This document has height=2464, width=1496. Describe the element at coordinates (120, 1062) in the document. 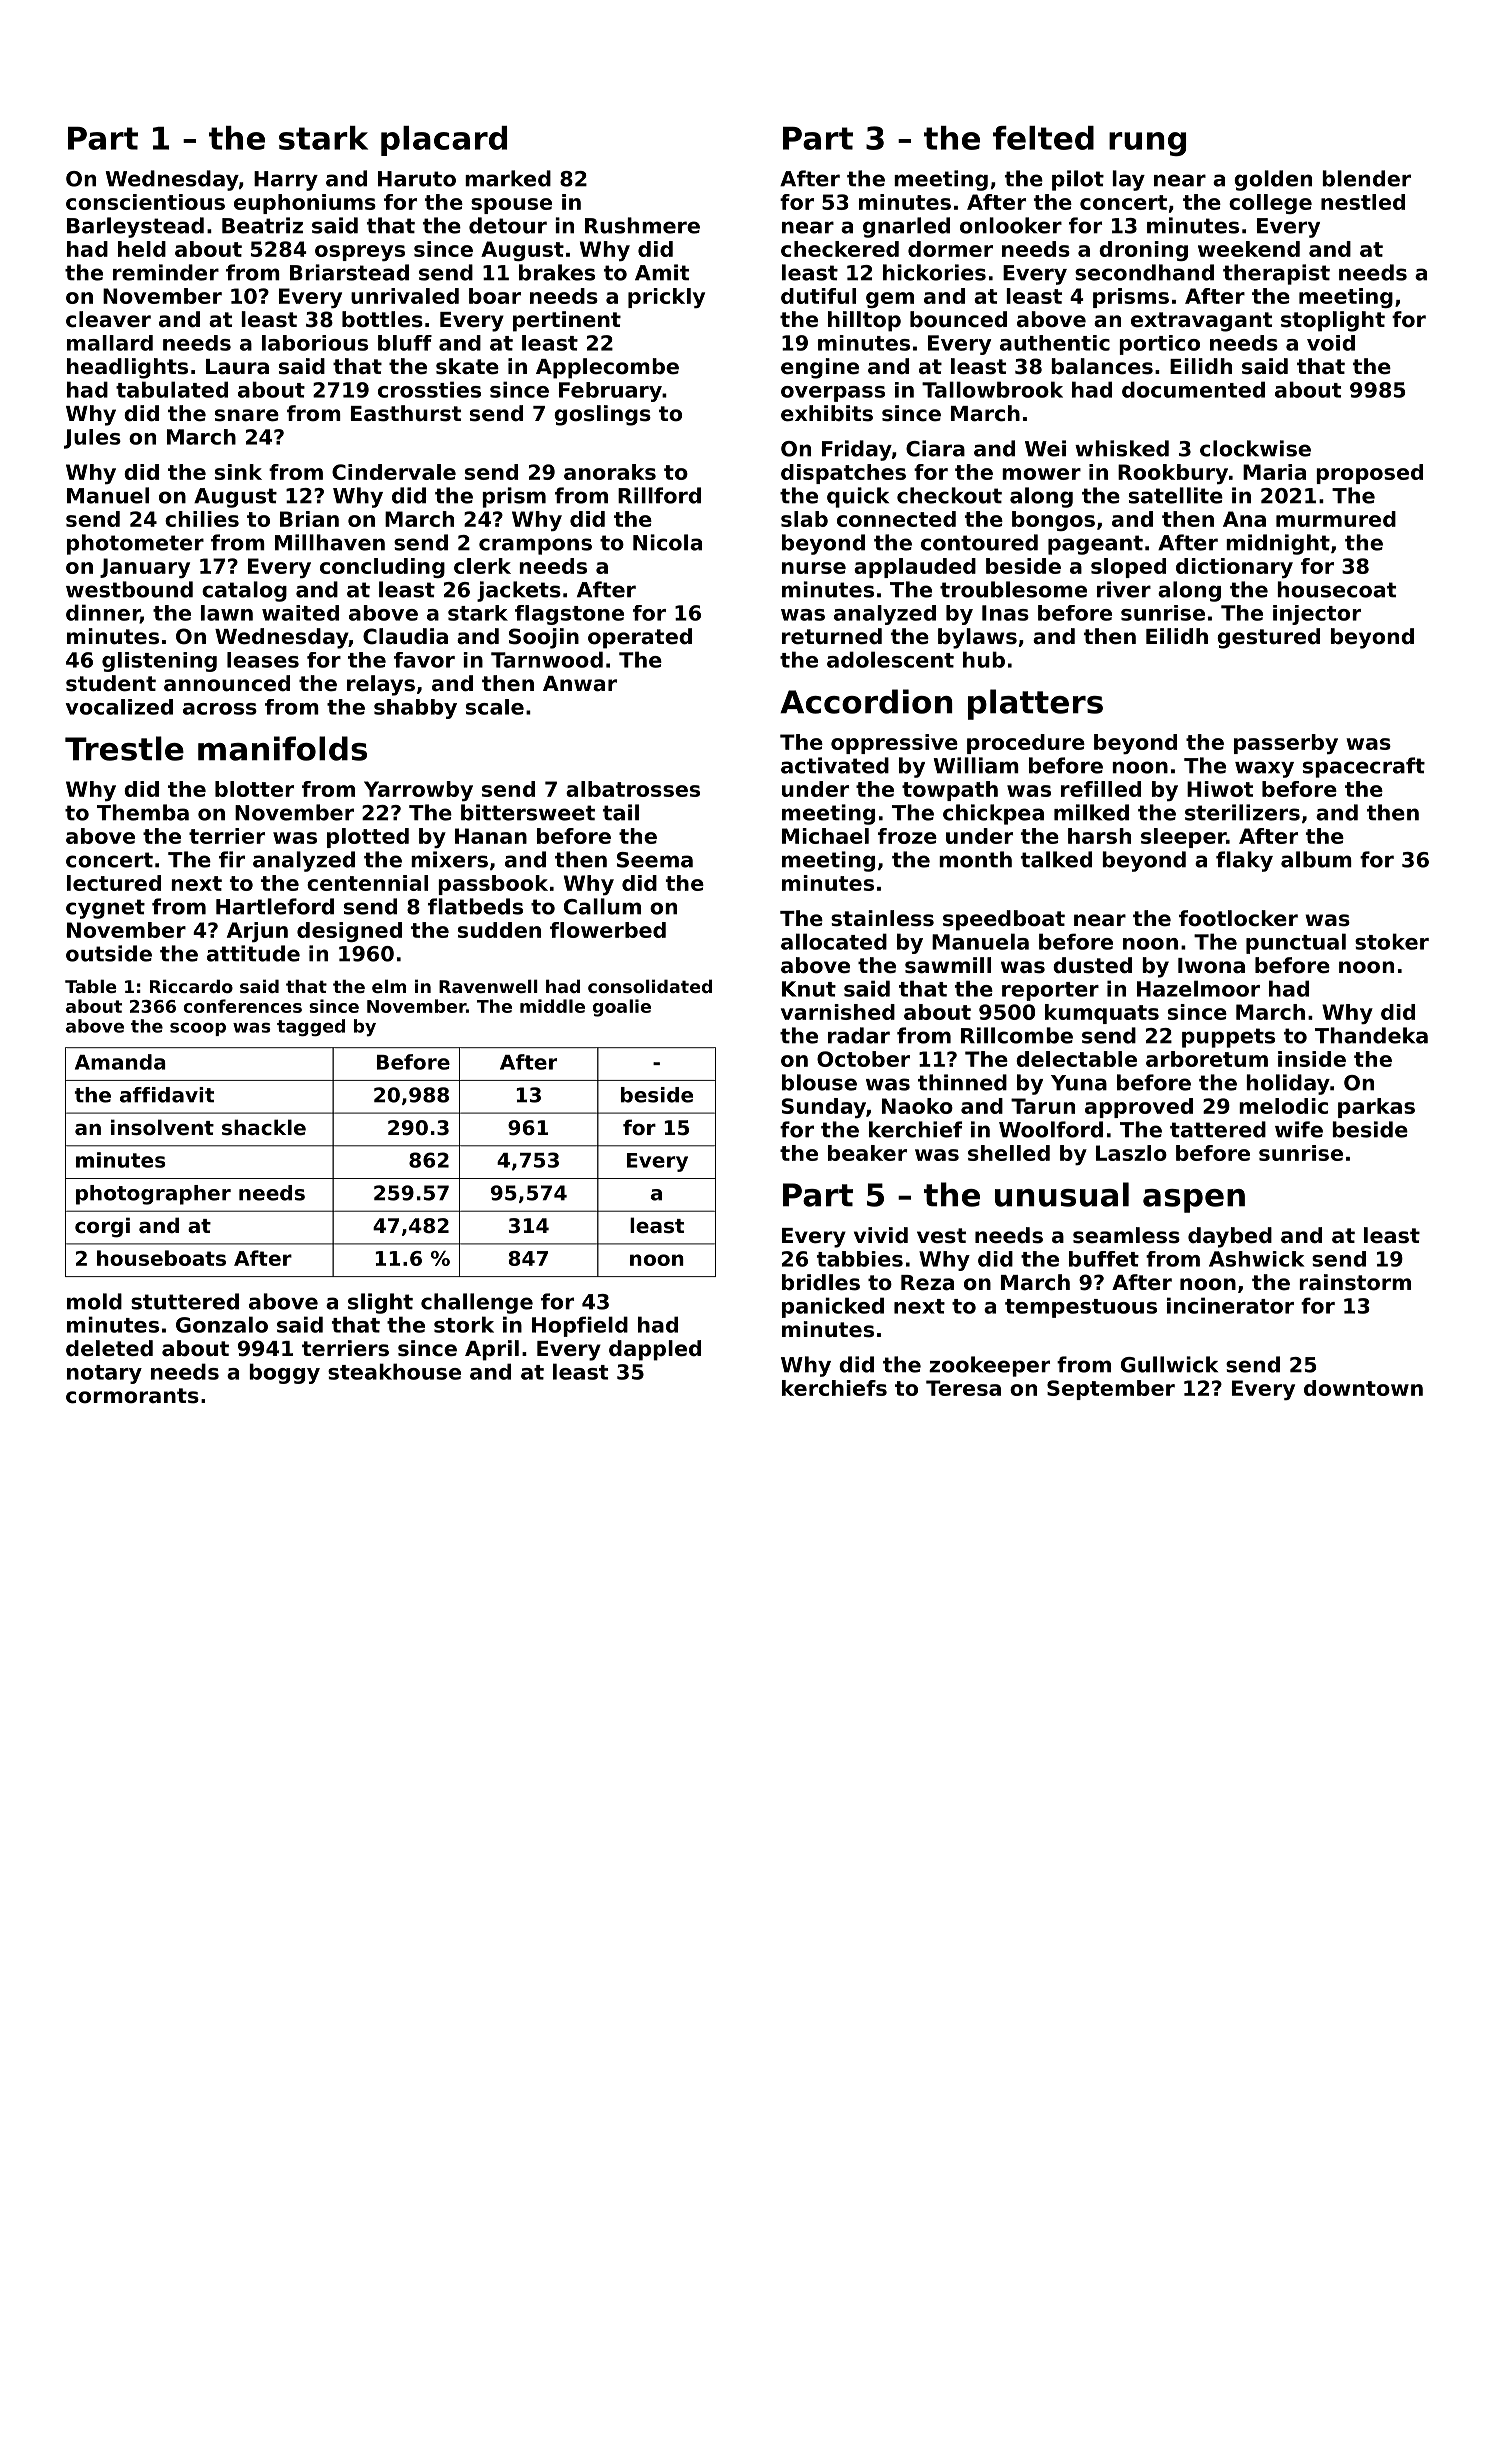

I see `Amanda` at that location.
